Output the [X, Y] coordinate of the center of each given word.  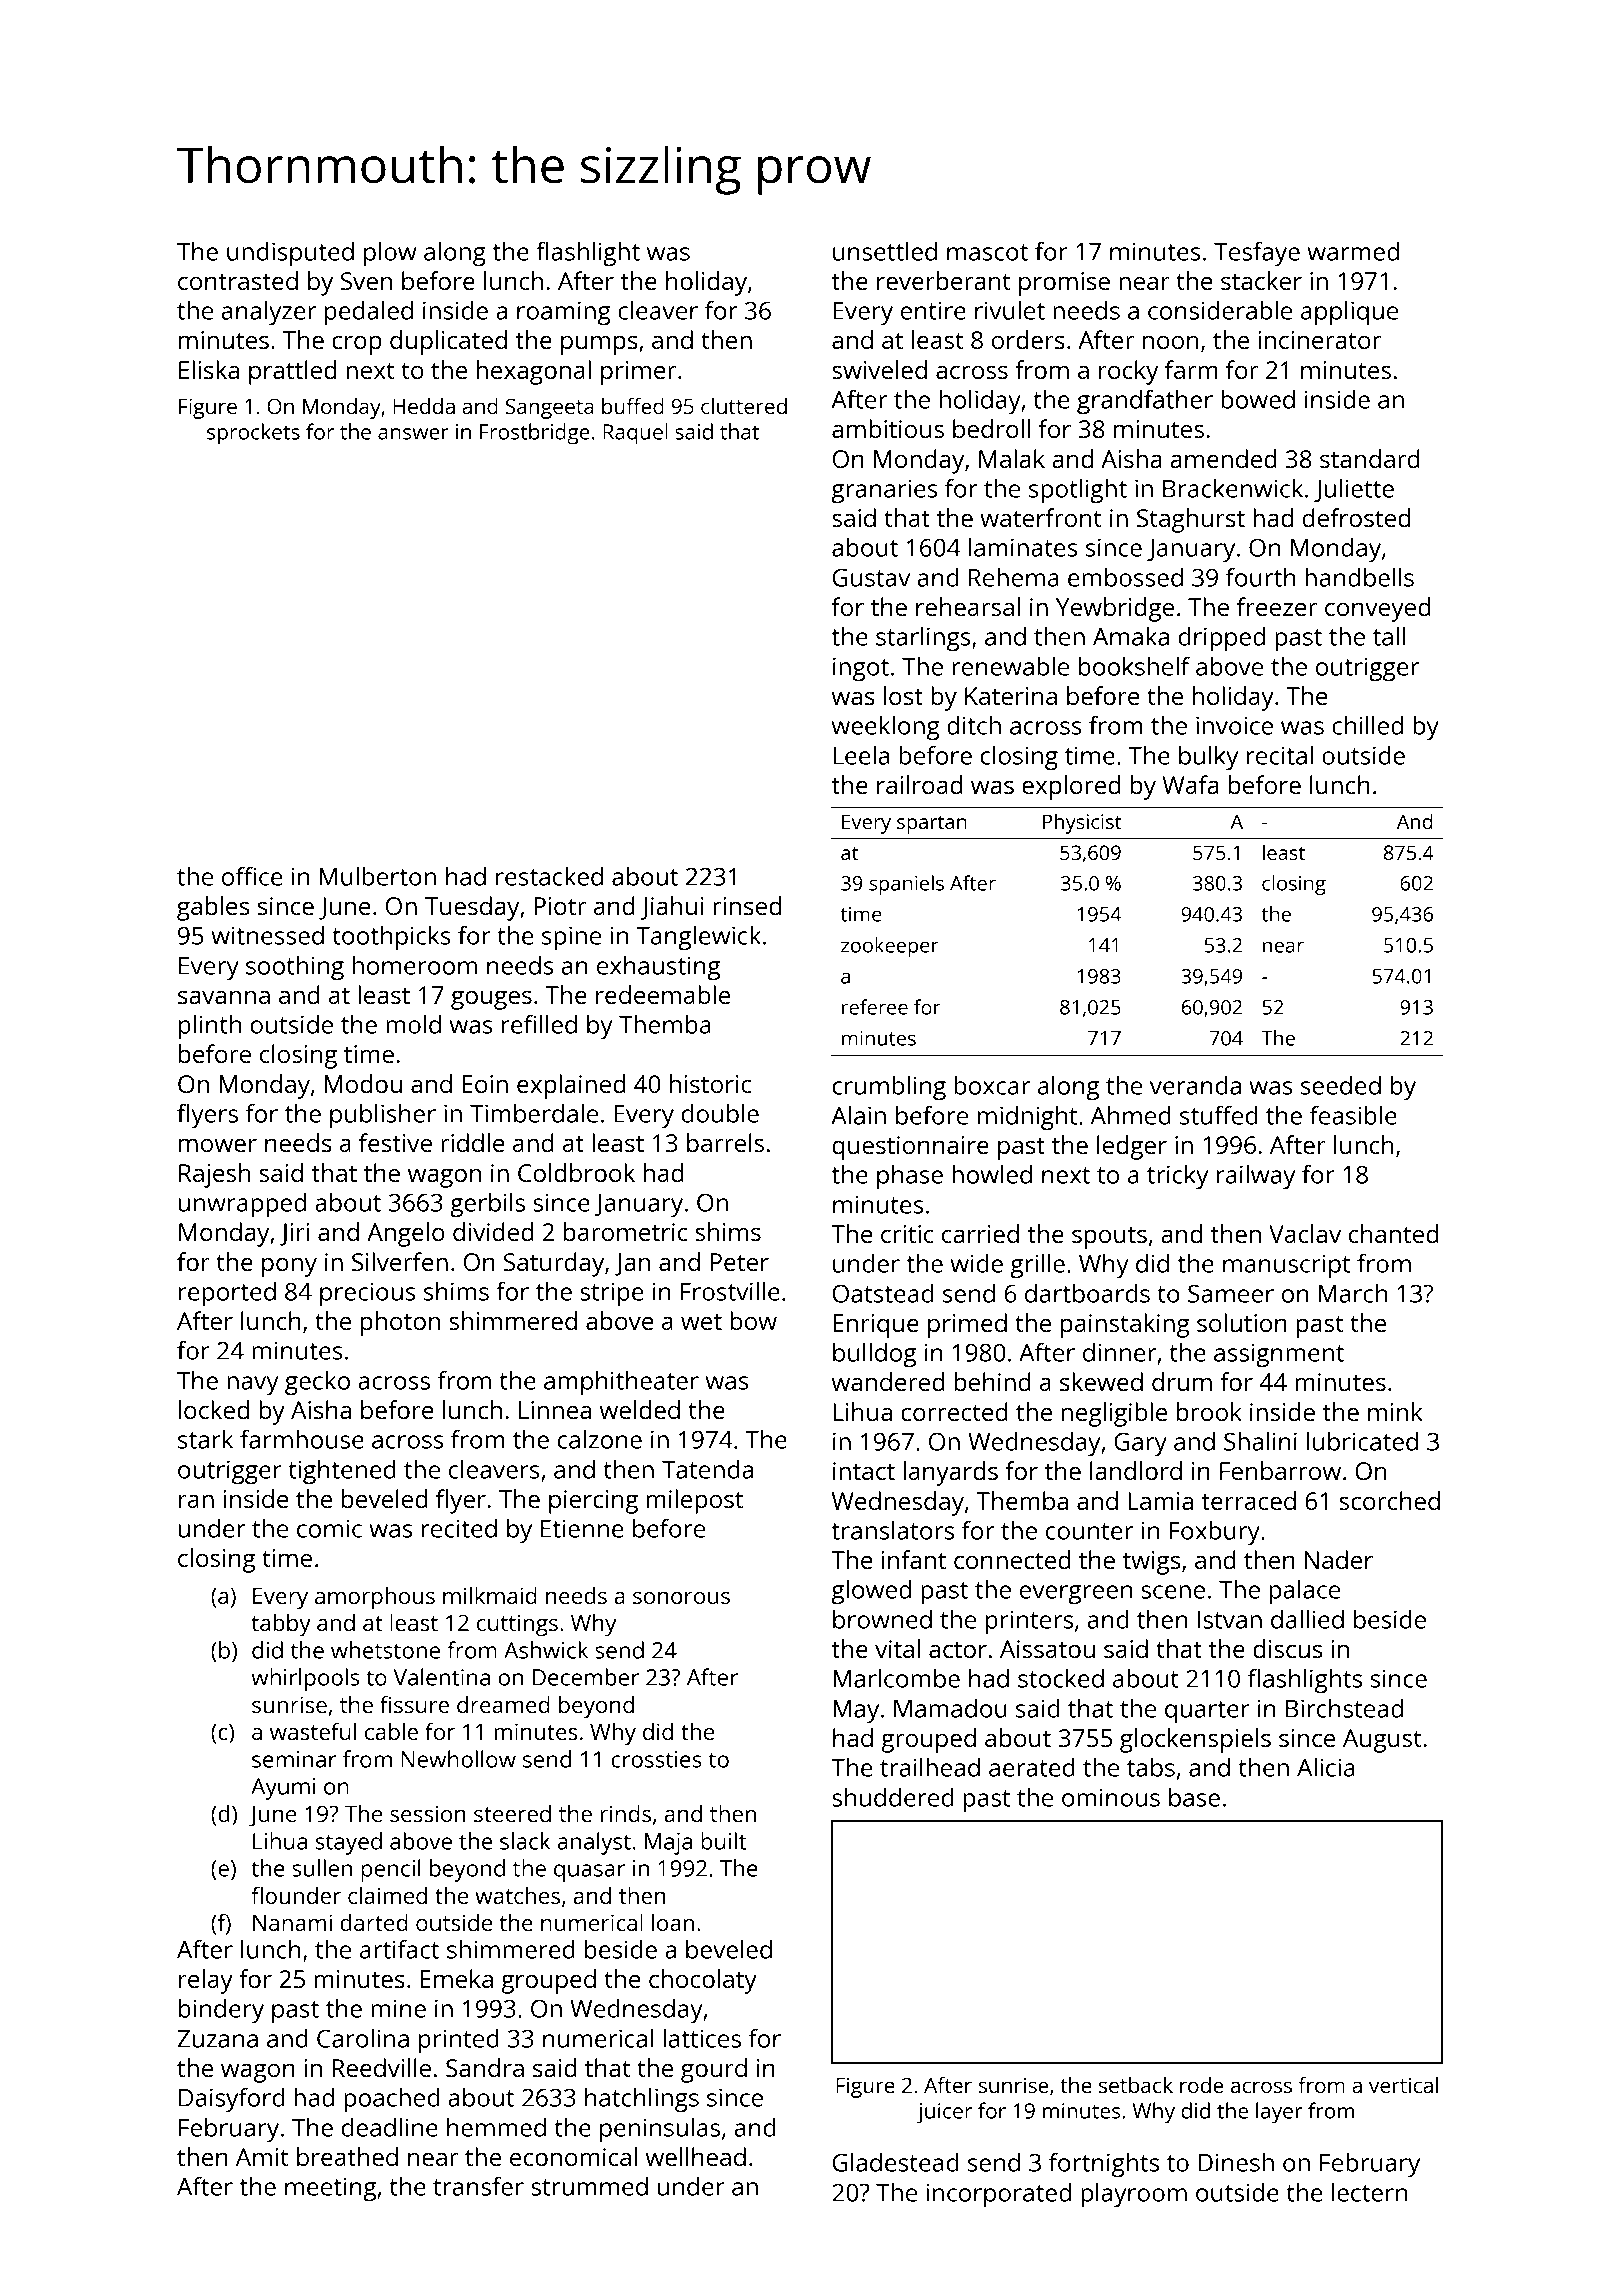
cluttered [744, 406]
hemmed [496, 2127]
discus [1287, 1648]
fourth [1260, 577]
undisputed [290, 254]
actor [958, 1649]
